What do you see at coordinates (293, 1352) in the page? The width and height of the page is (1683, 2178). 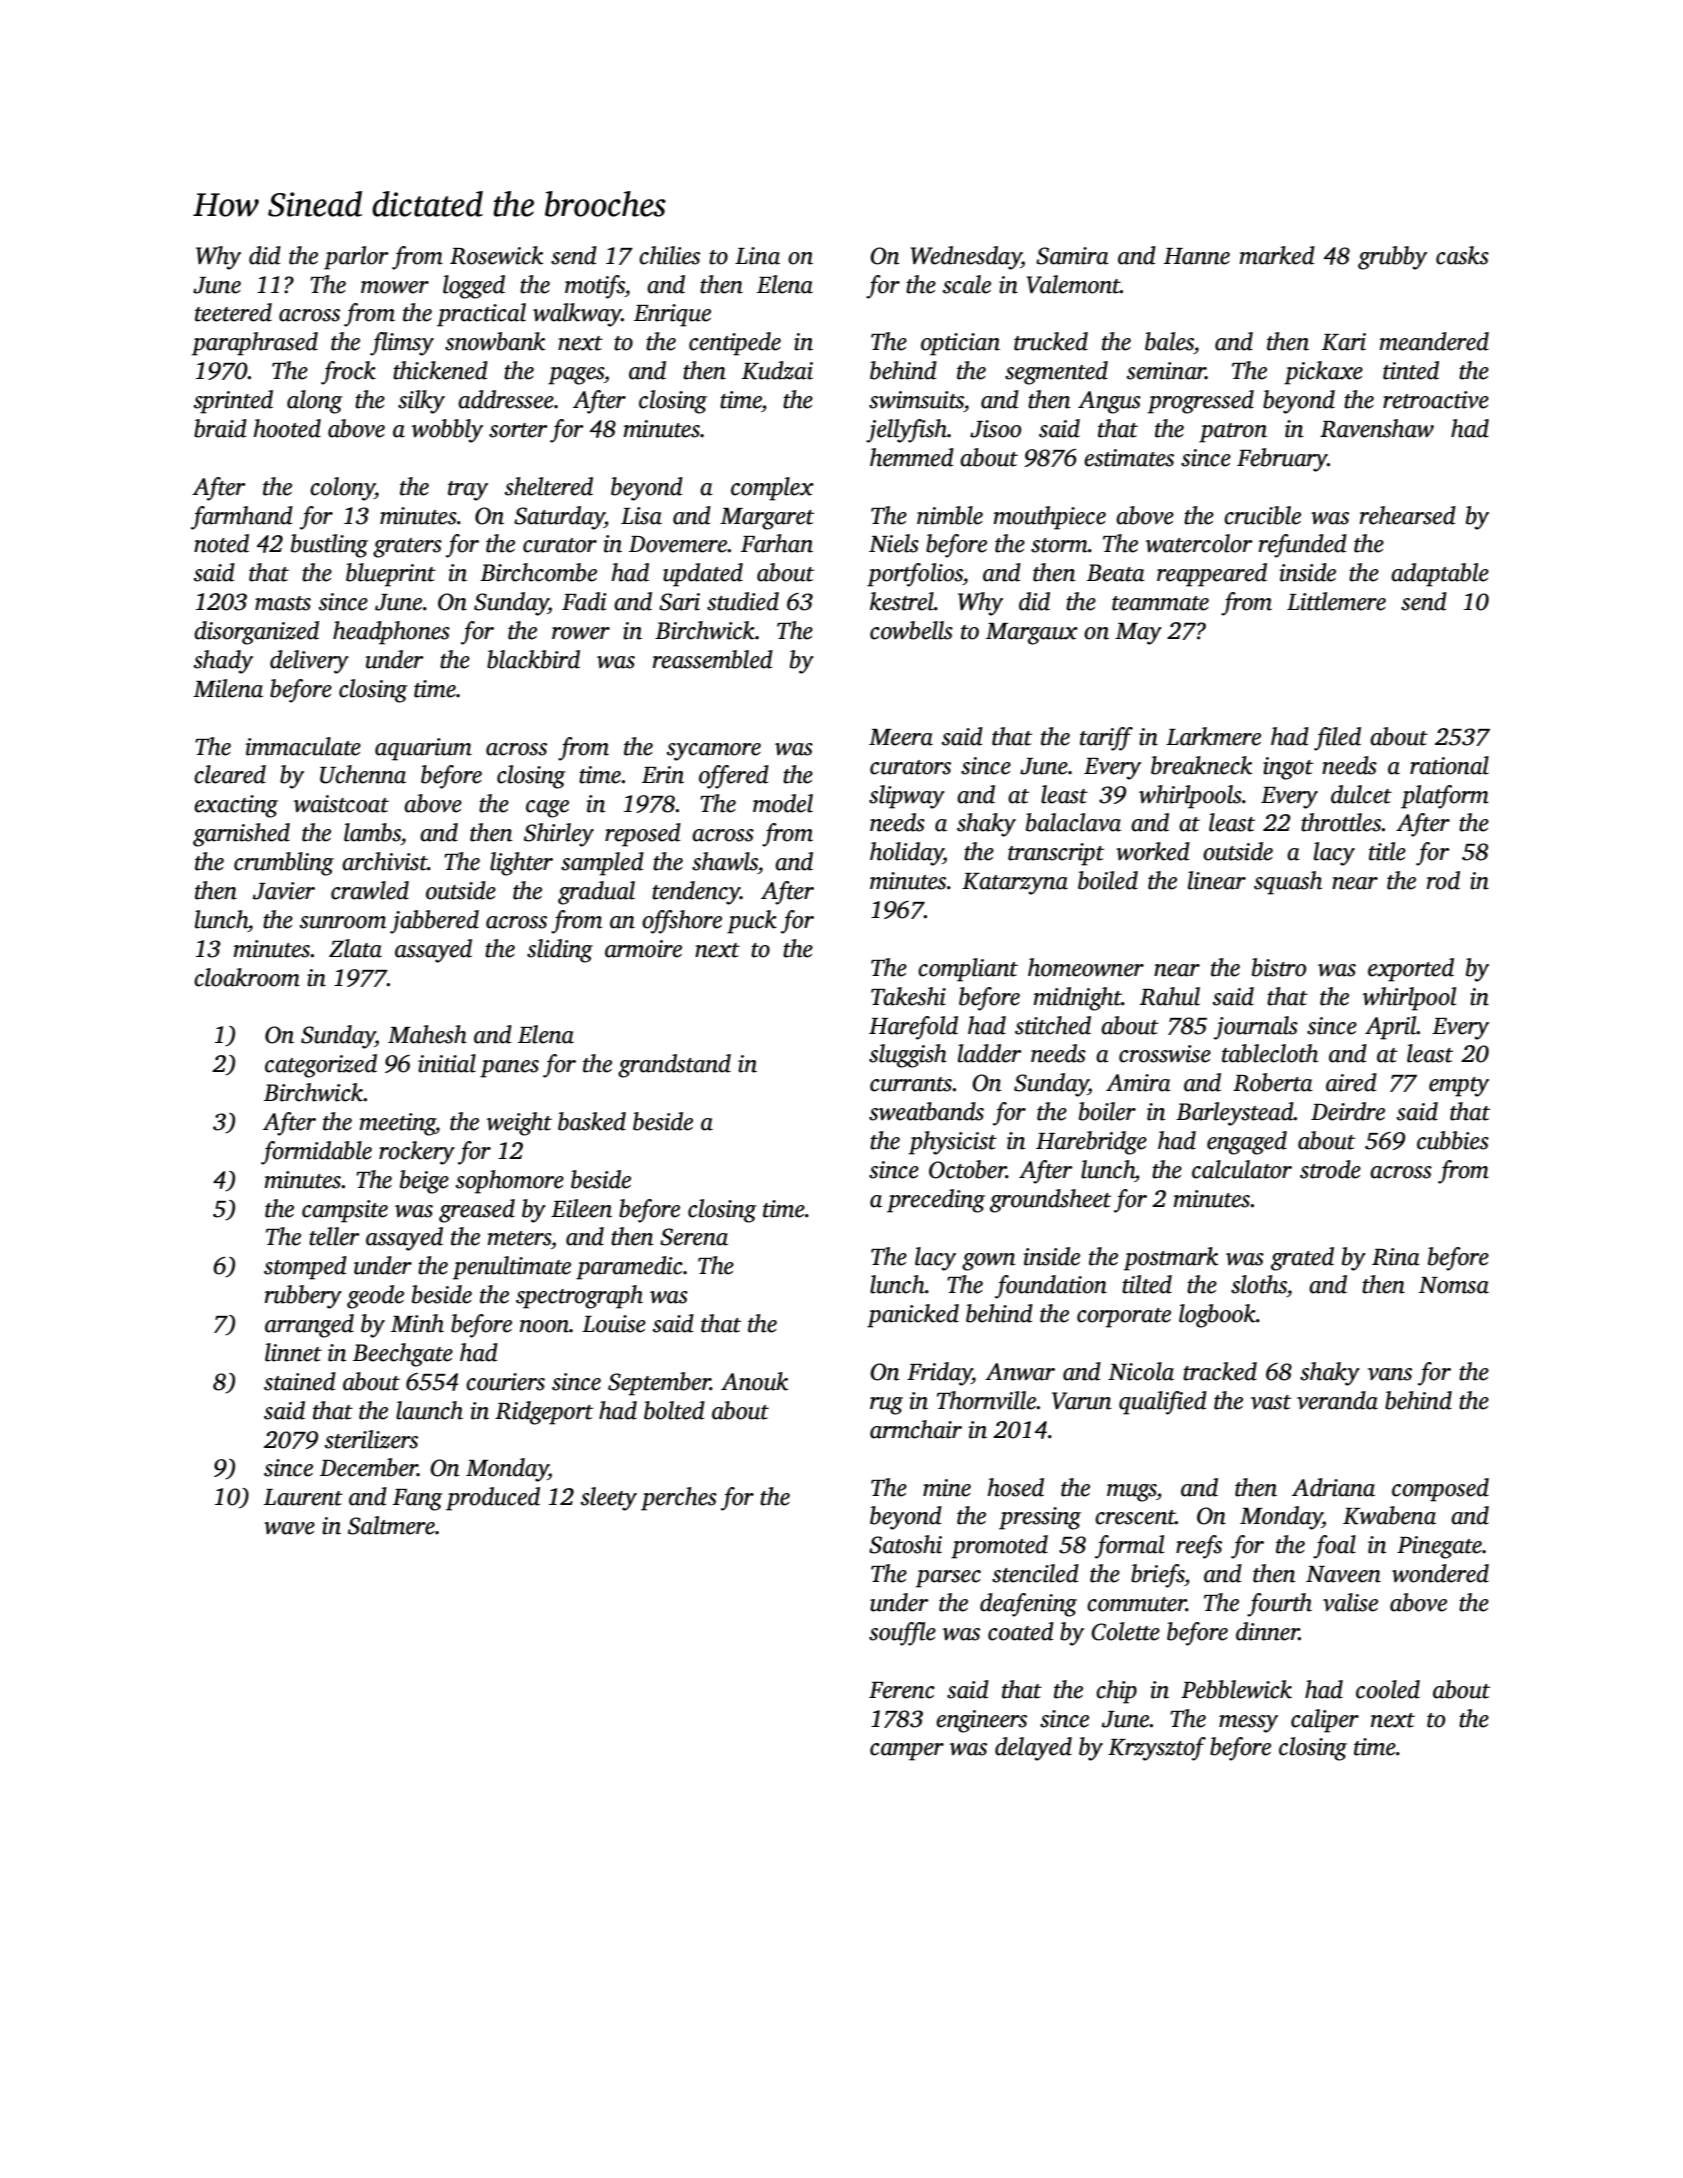 I see `linnet` at bounding box center [293, 1352].
